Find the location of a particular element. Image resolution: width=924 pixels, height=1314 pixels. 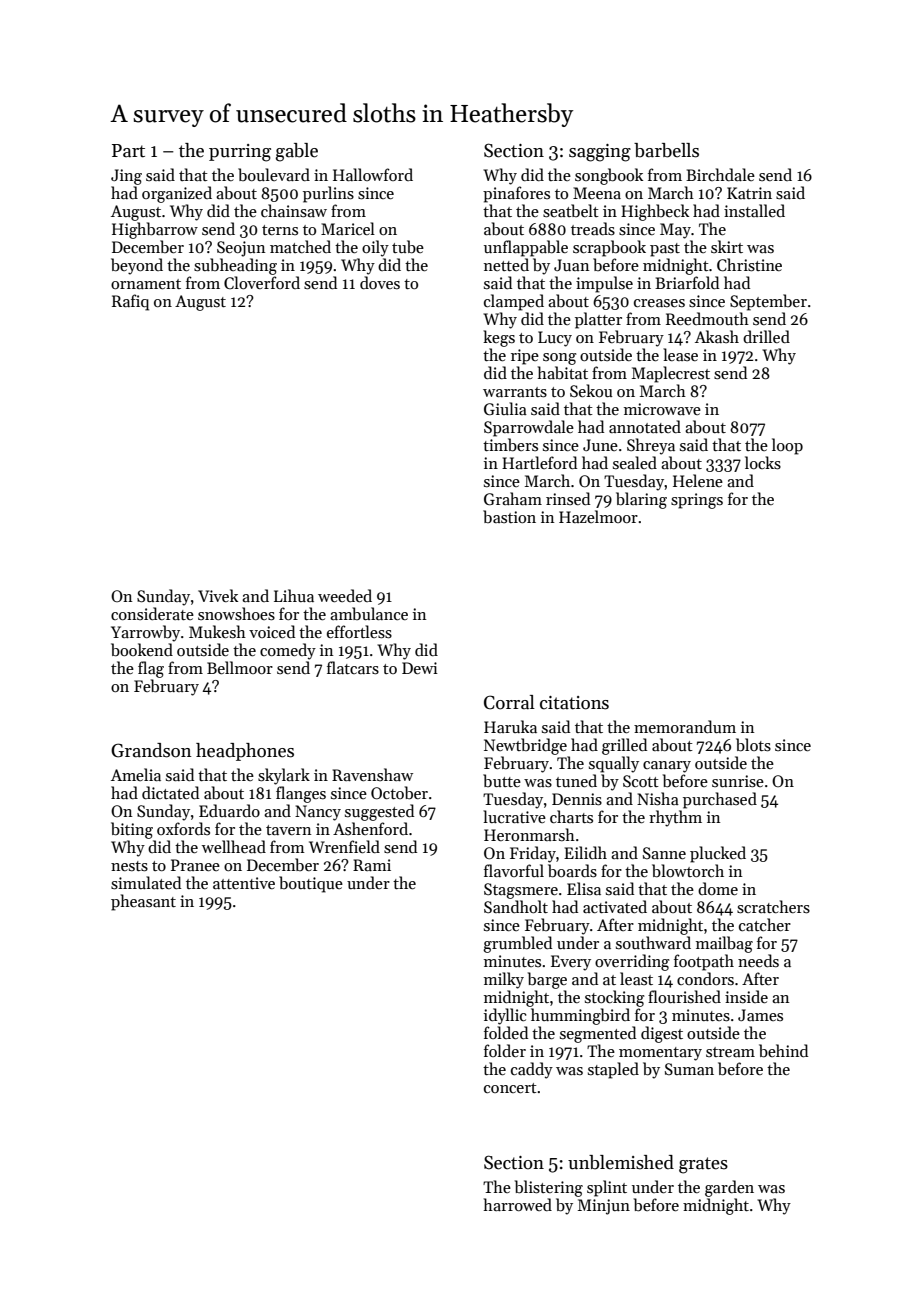

seatbelt is located at coordinates (571, 211).
